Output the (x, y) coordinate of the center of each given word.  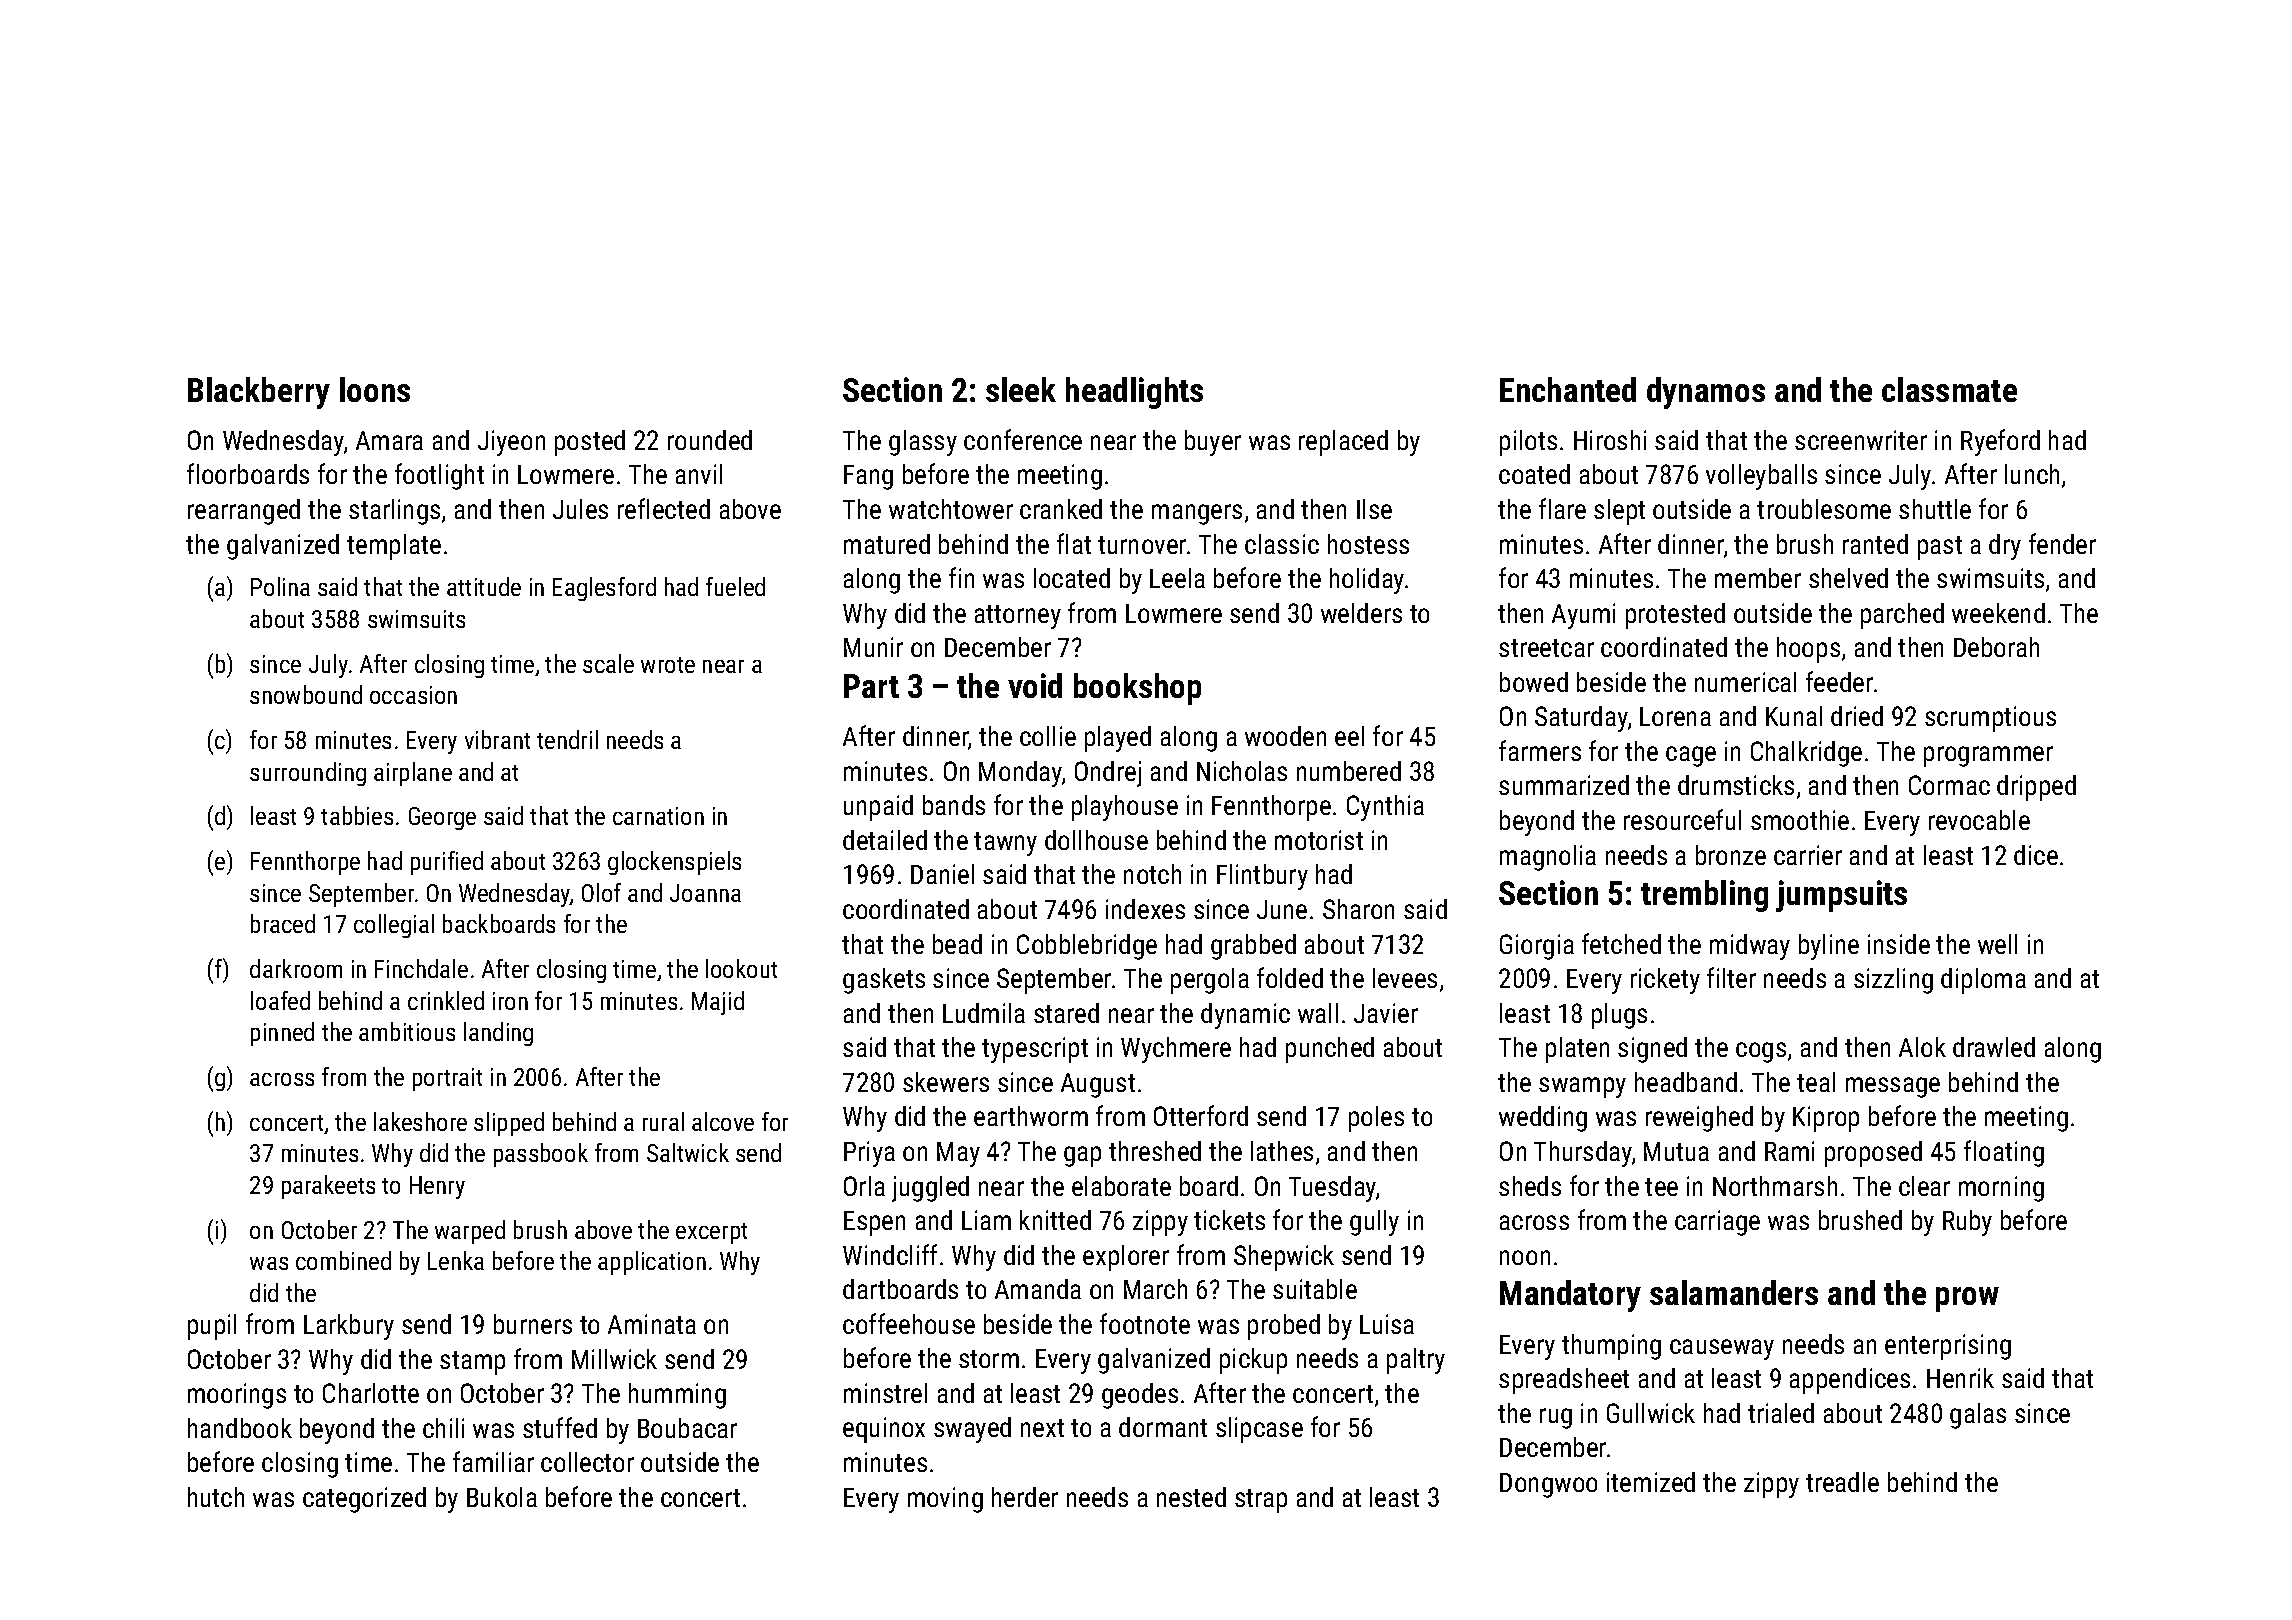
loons (375, 389)
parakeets (328, 1187)
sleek (1021, 389)
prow (1967, 1299)
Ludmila (984, 1013)
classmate (1949, 389)
